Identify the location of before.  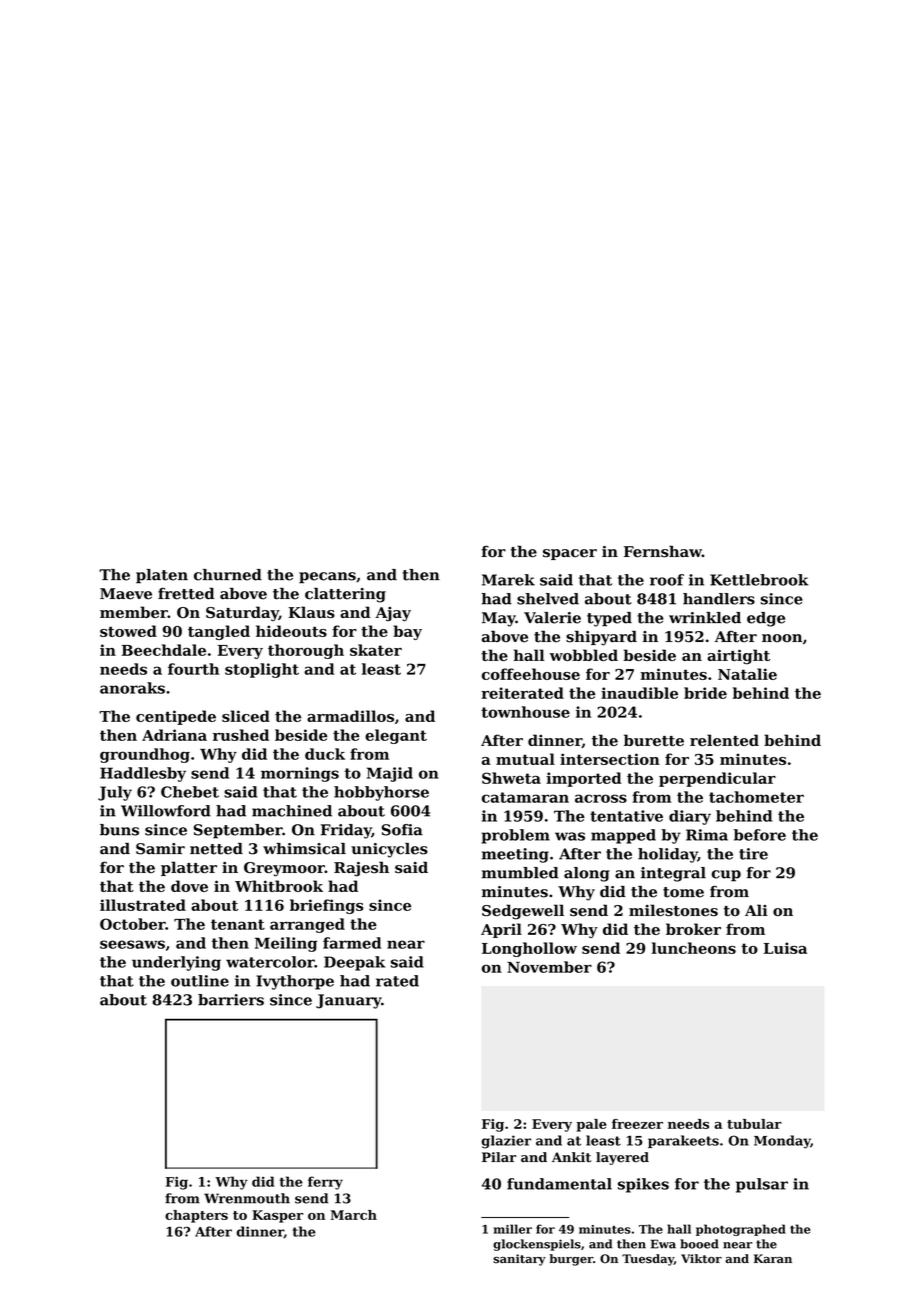
(760, 835).
